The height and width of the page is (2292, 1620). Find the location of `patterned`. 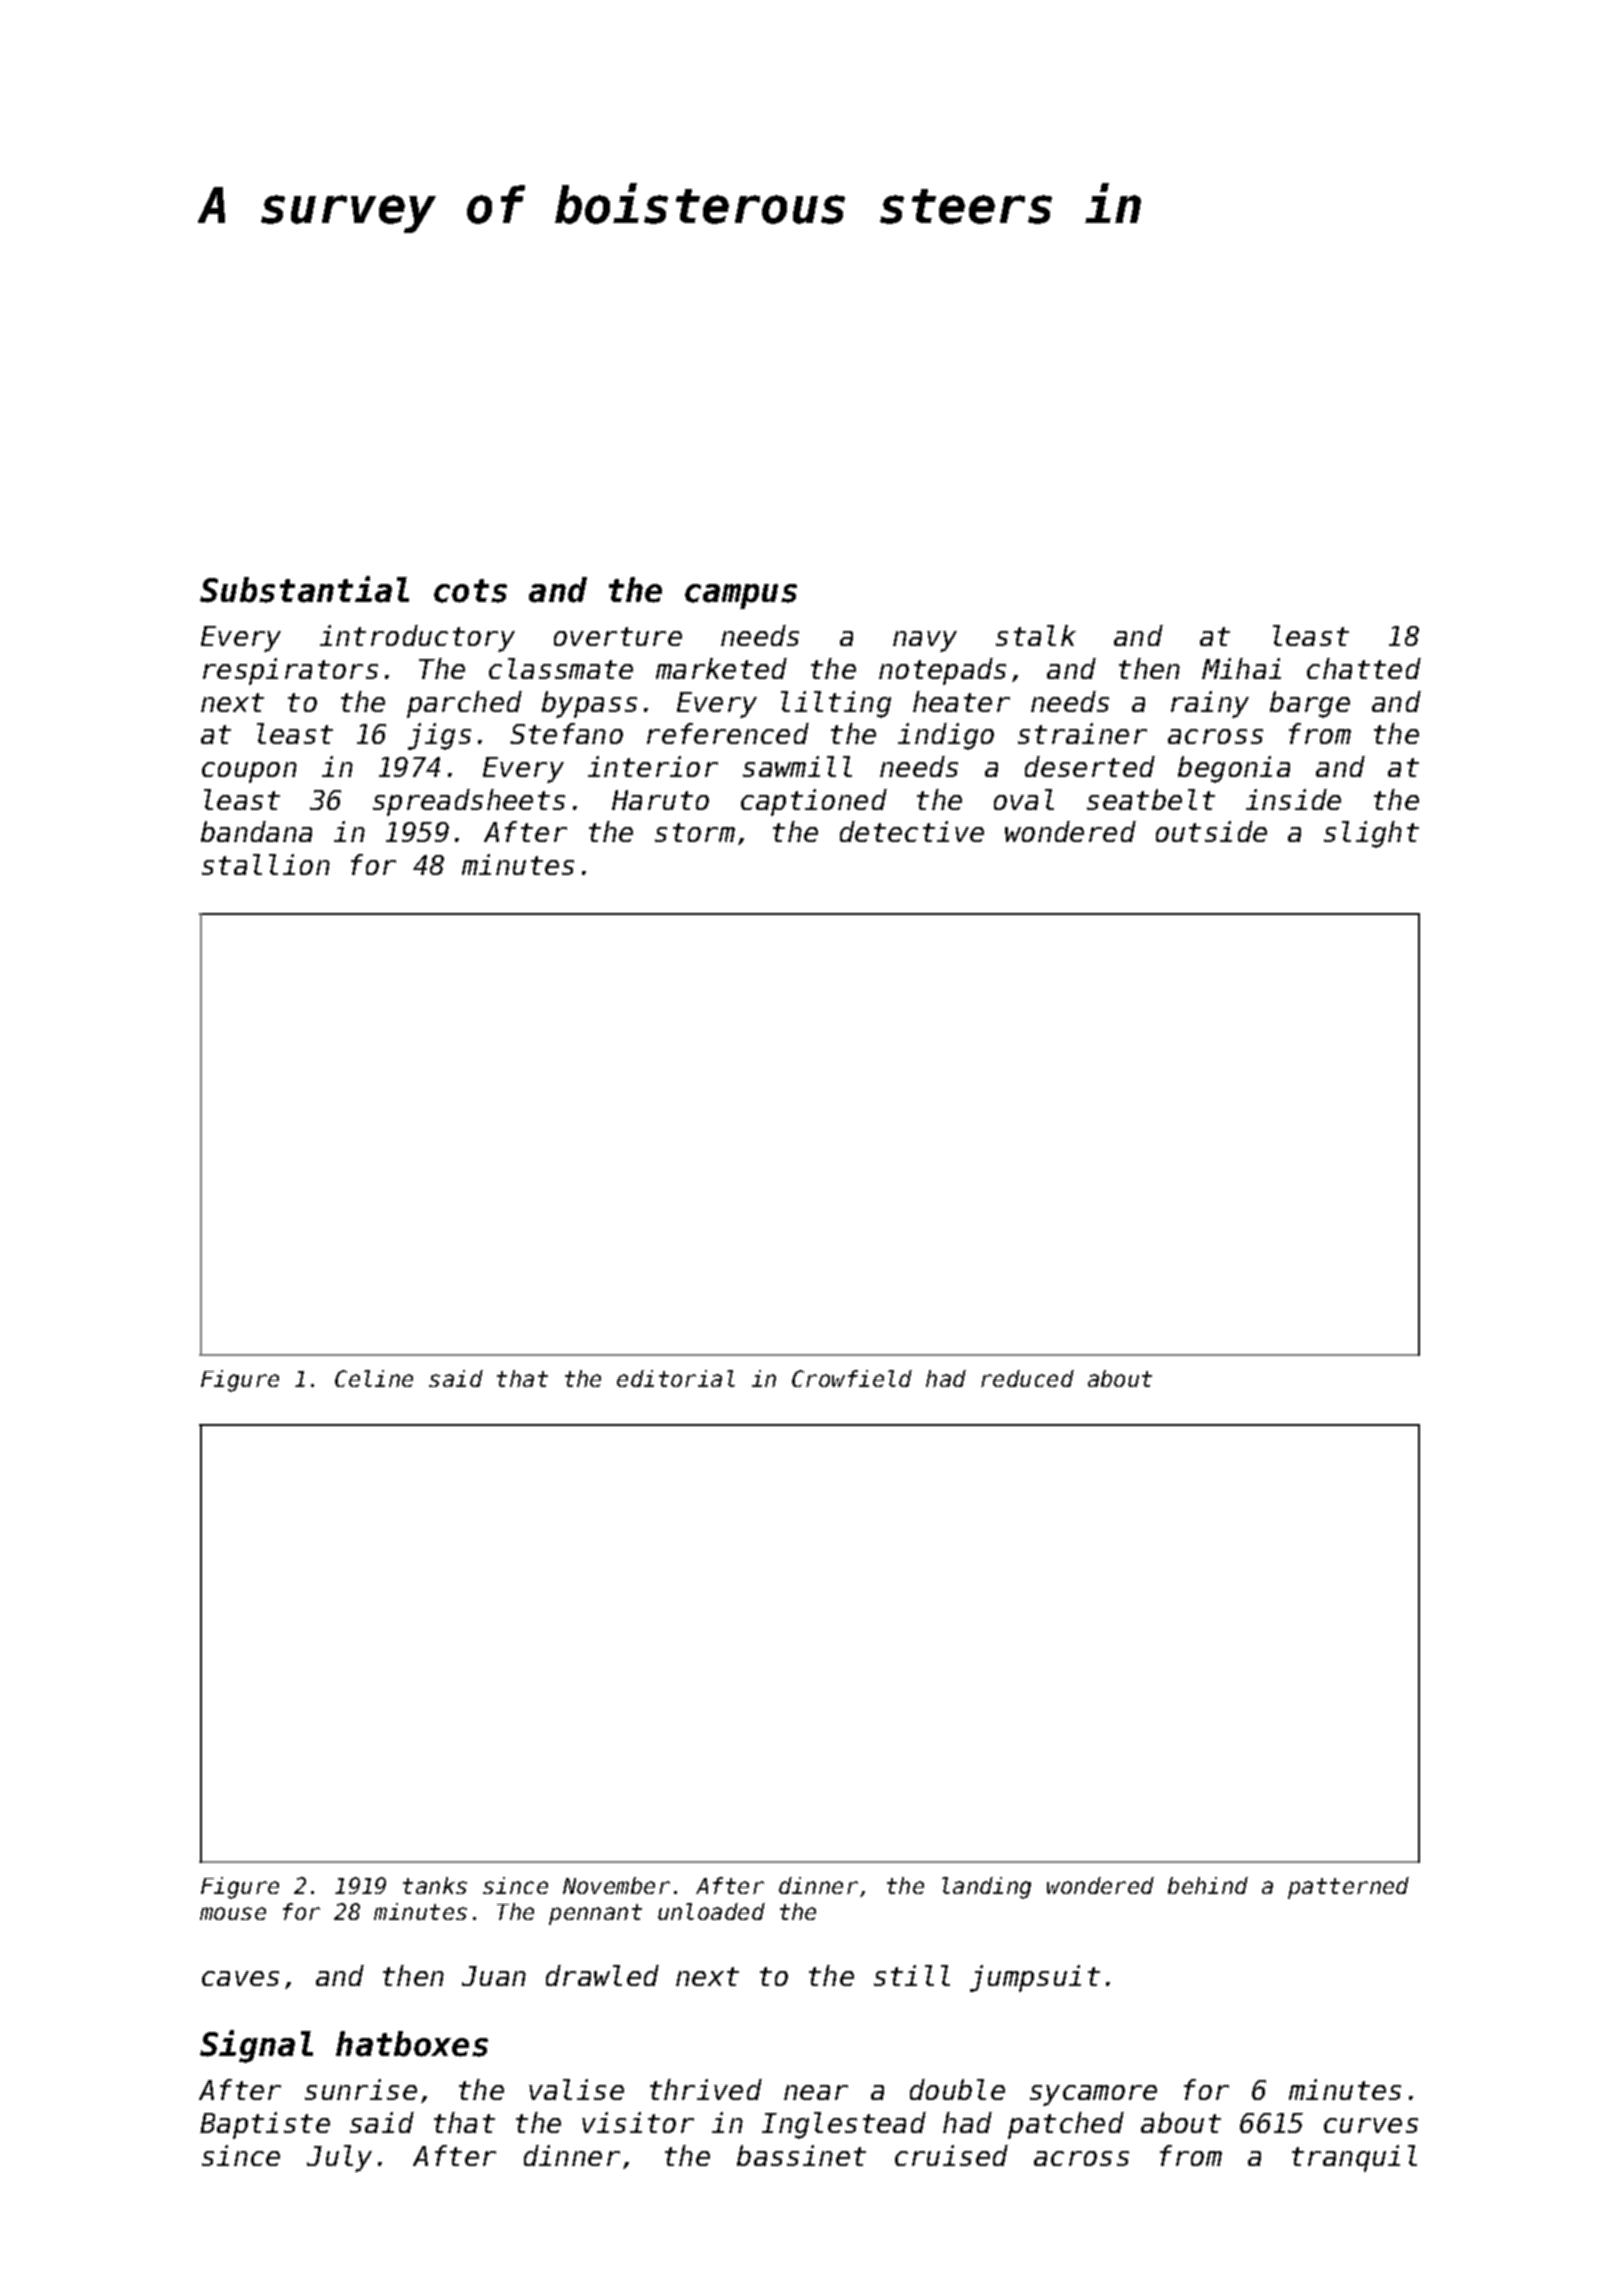

patterned is located at coordinates (1348, 1888).
